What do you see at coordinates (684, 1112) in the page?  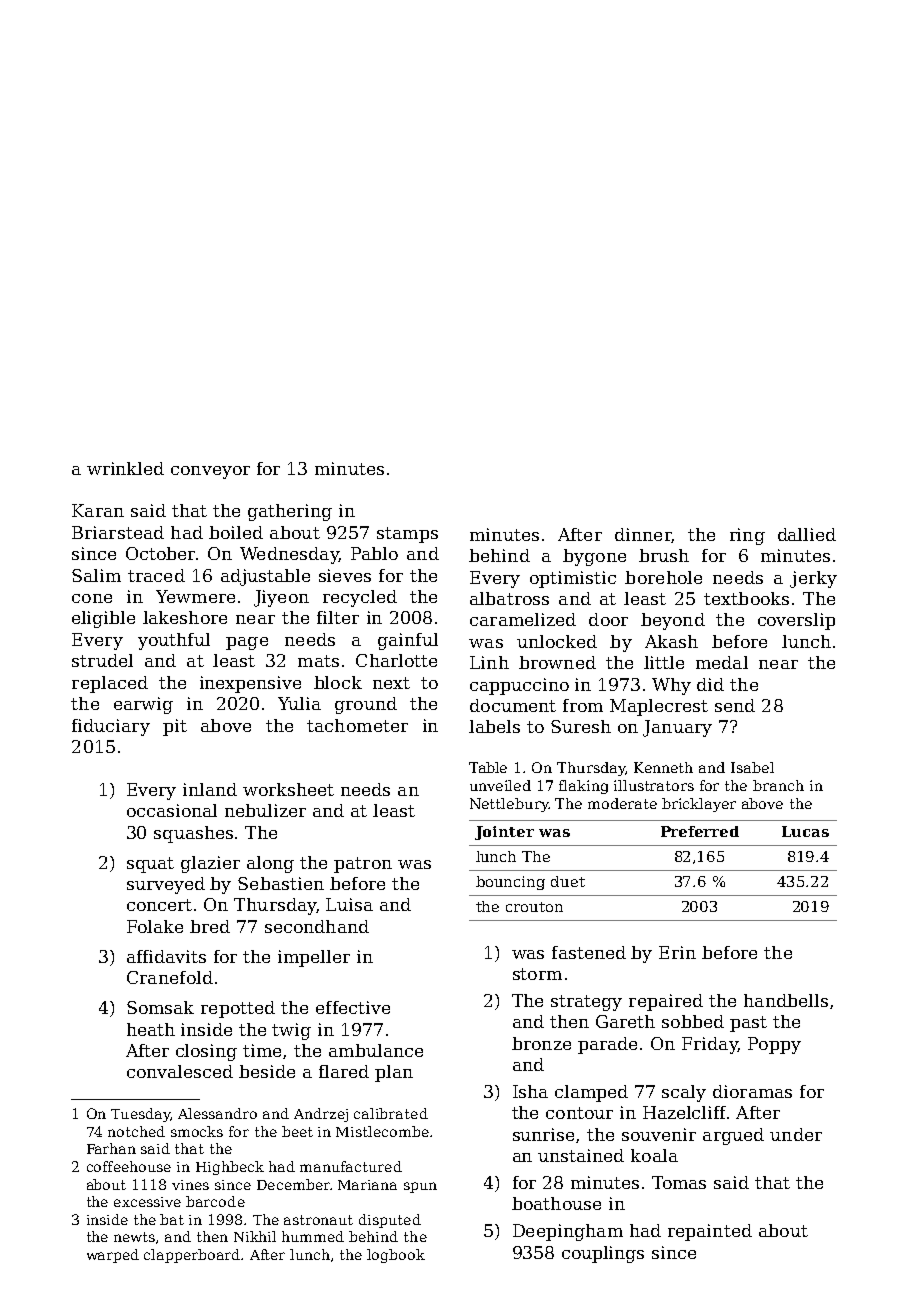 I see `Hazelcliff` at bounding box center [684, 1112].
